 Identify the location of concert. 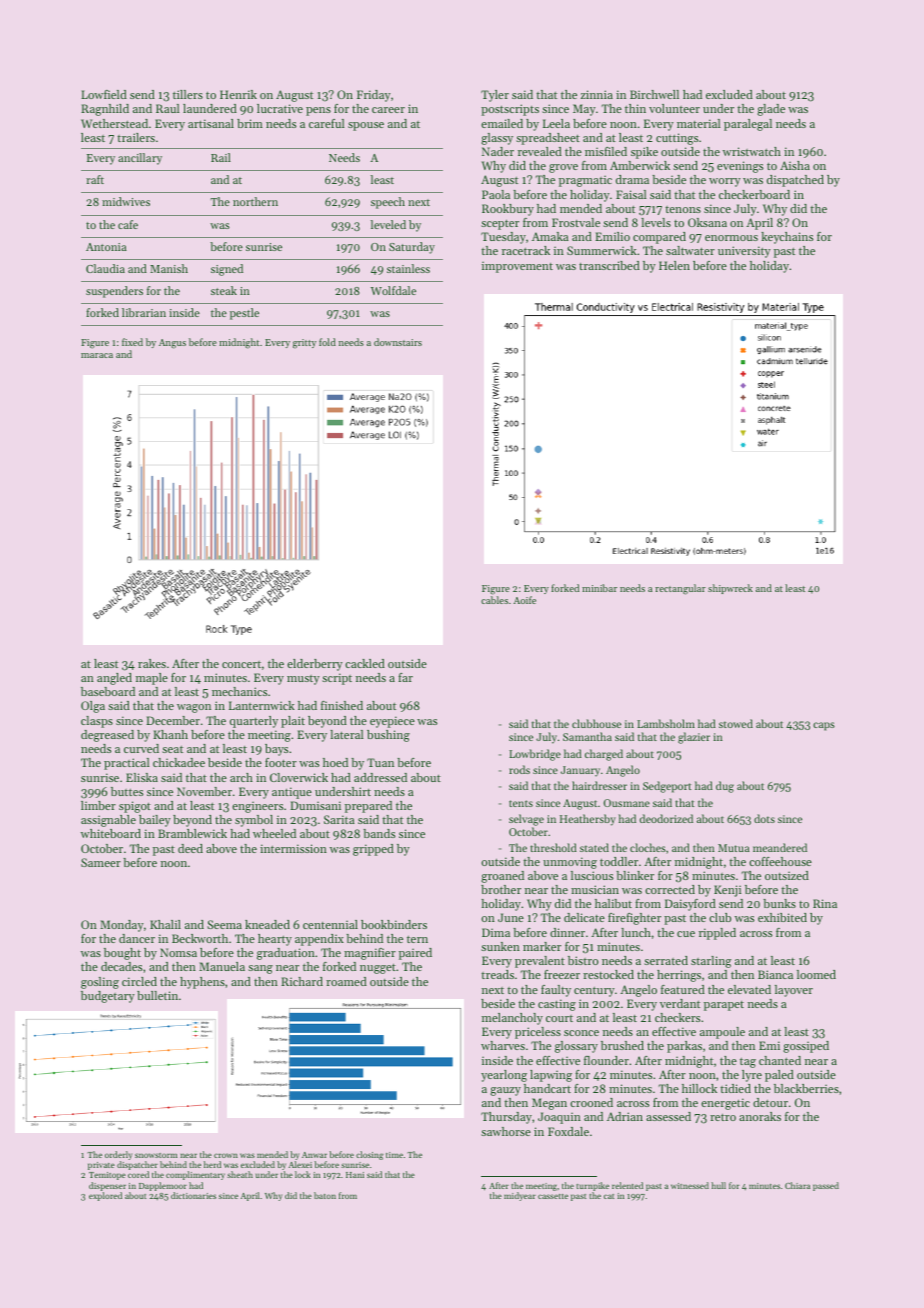
(241, 664).
